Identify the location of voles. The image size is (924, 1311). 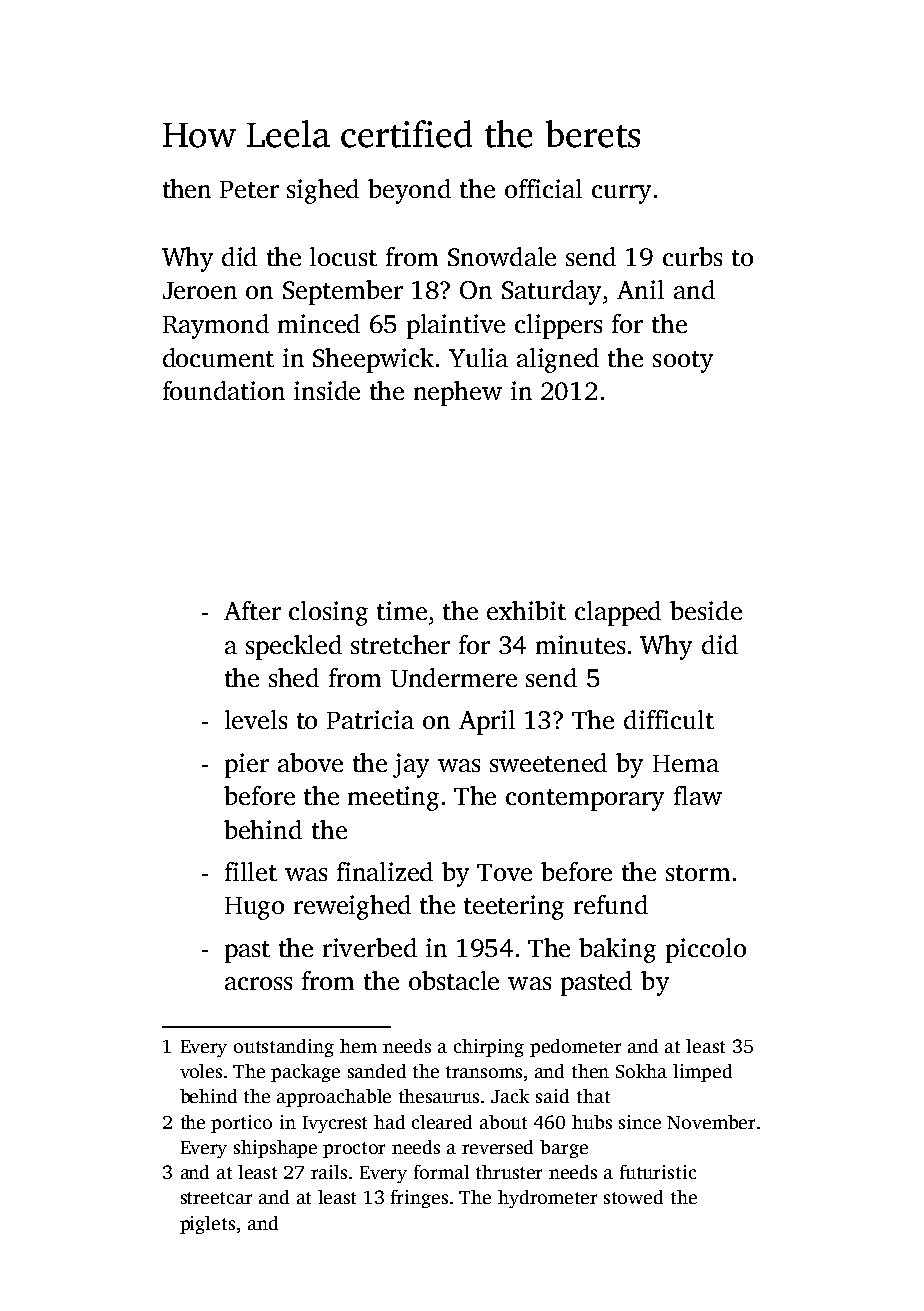
(201, 1071).
